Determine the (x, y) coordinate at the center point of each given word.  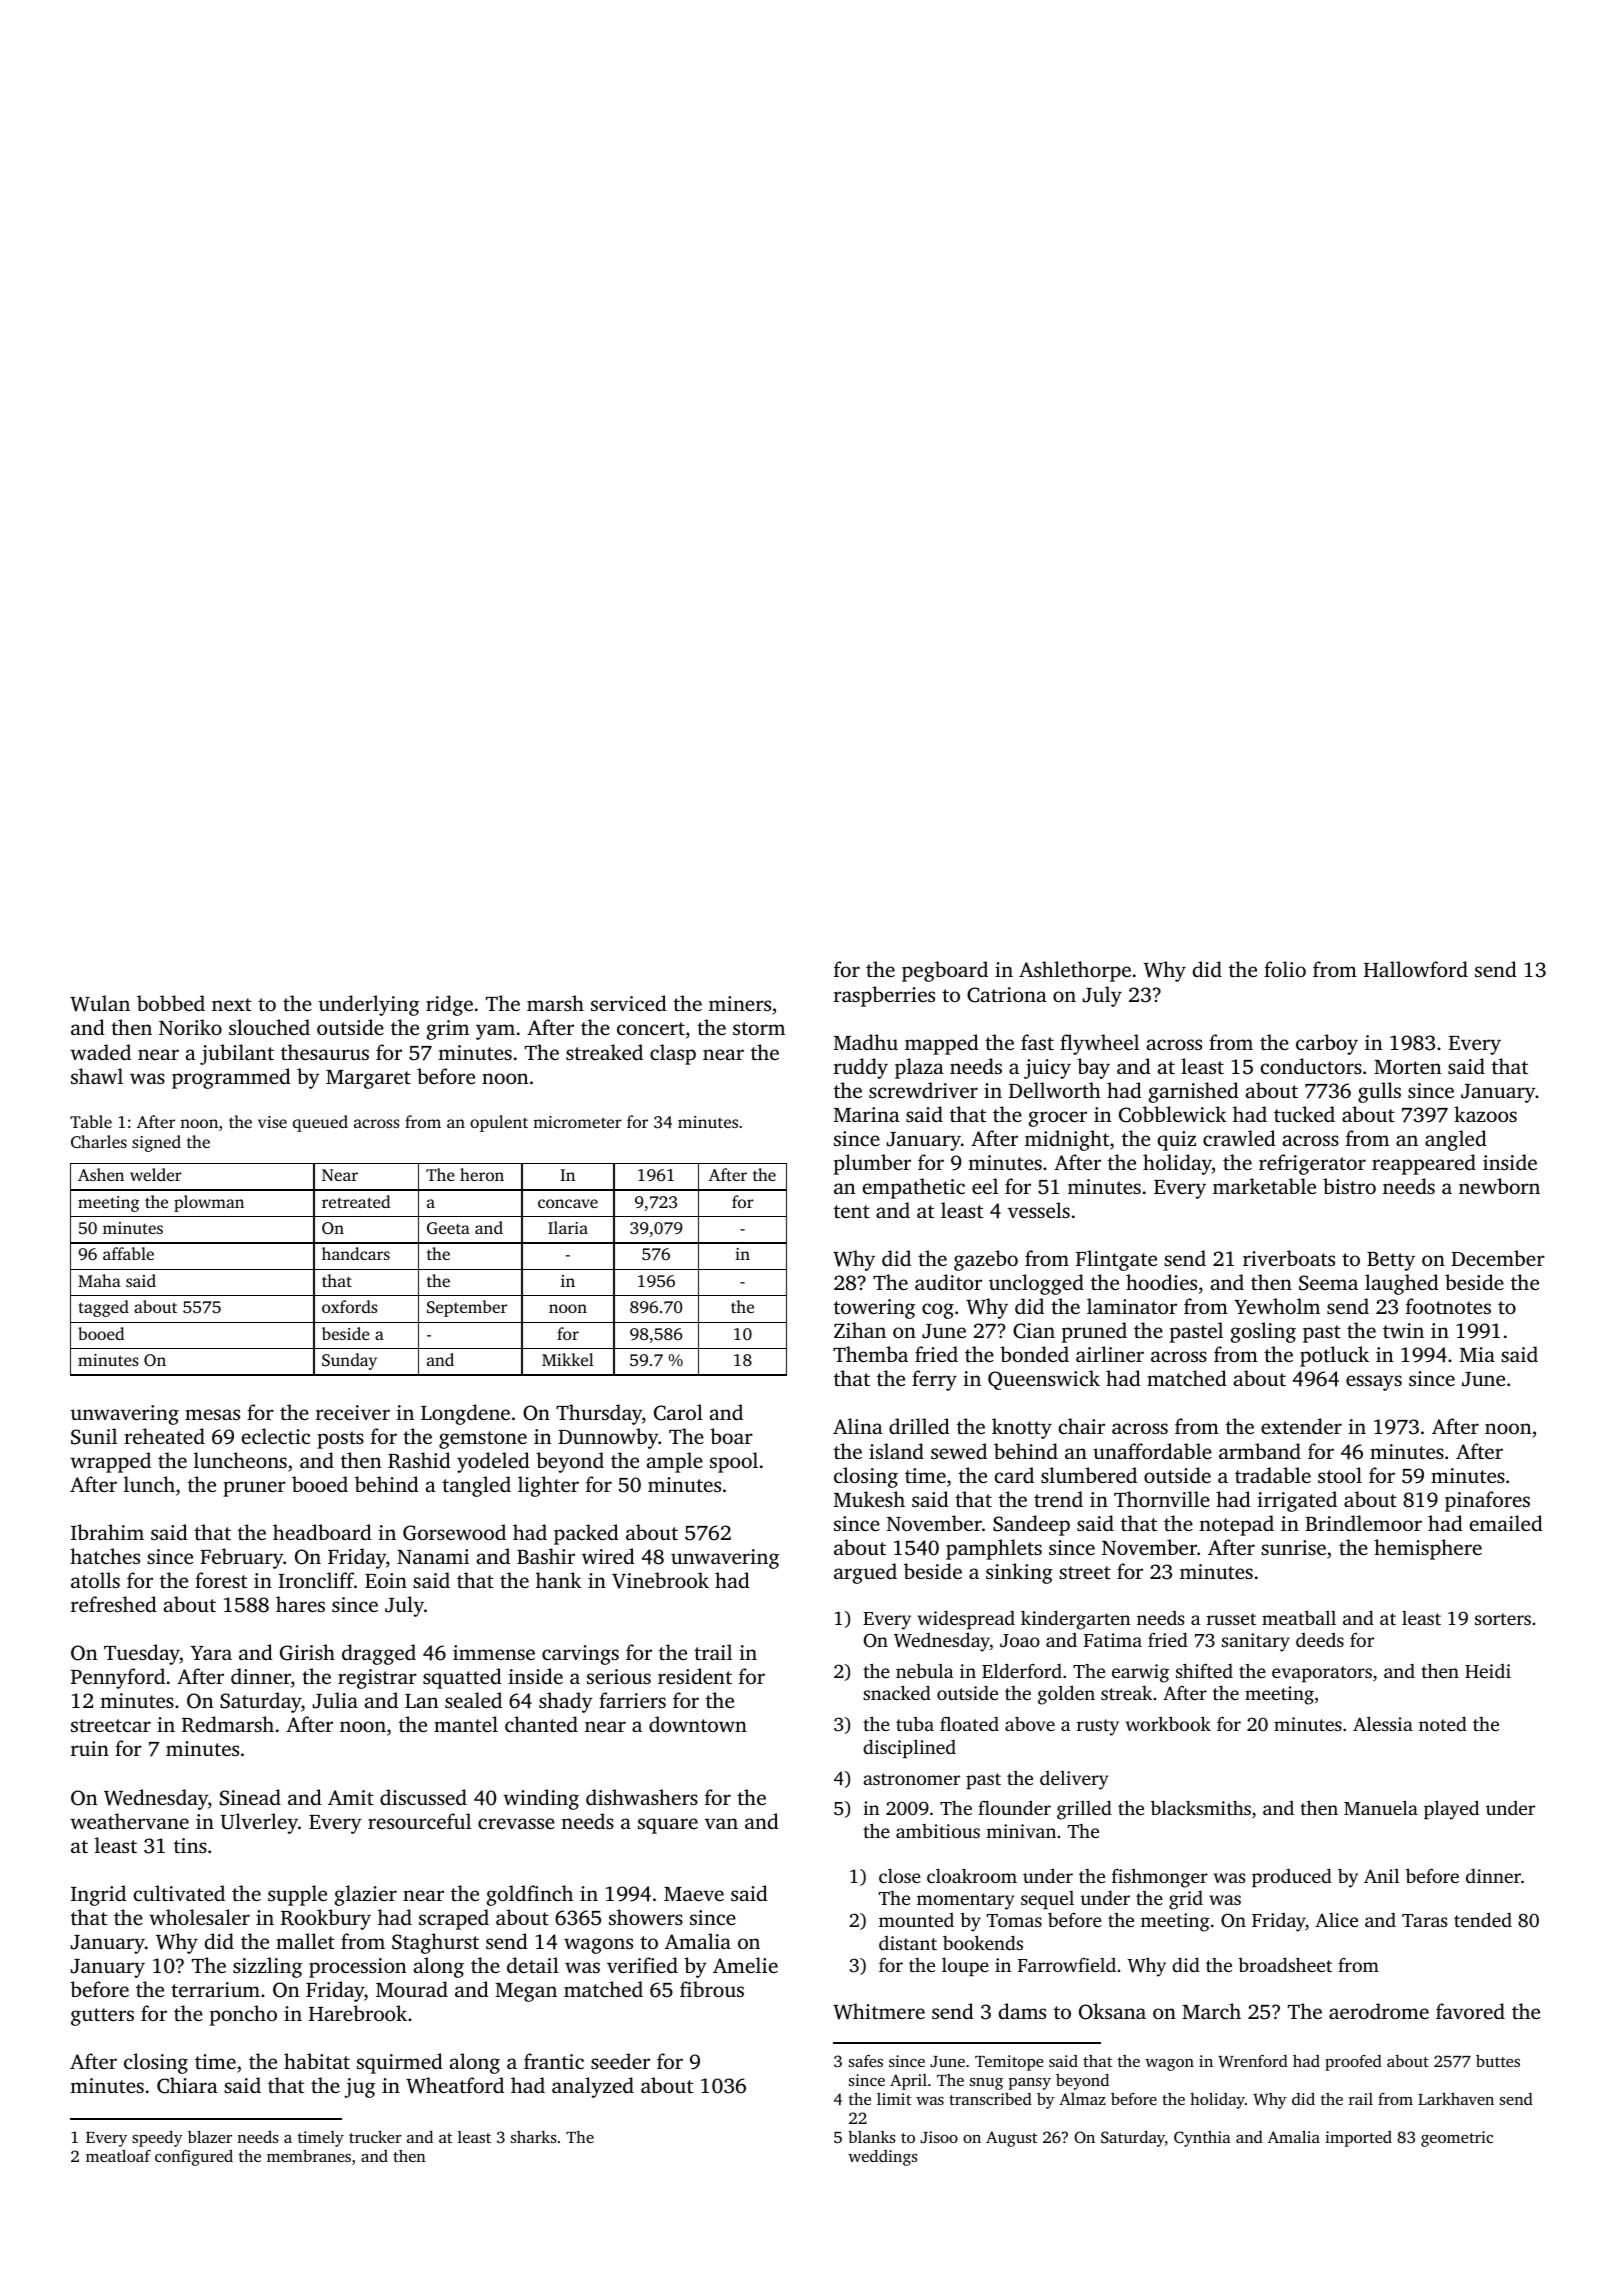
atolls (95, 1580)
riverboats (1289, 1258)
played (1451, 1810)
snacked (897, 1692)
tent (852, 1211)
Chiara (187, 2085)
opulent (499, 1123)
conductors (1311, 1066)
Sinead (250, 1797)
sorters (1503, 1619)
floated (969, 1723)
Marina (867, 1114)
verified (642, 1965)
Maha (99, 1280)
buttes (1498, 2061)
